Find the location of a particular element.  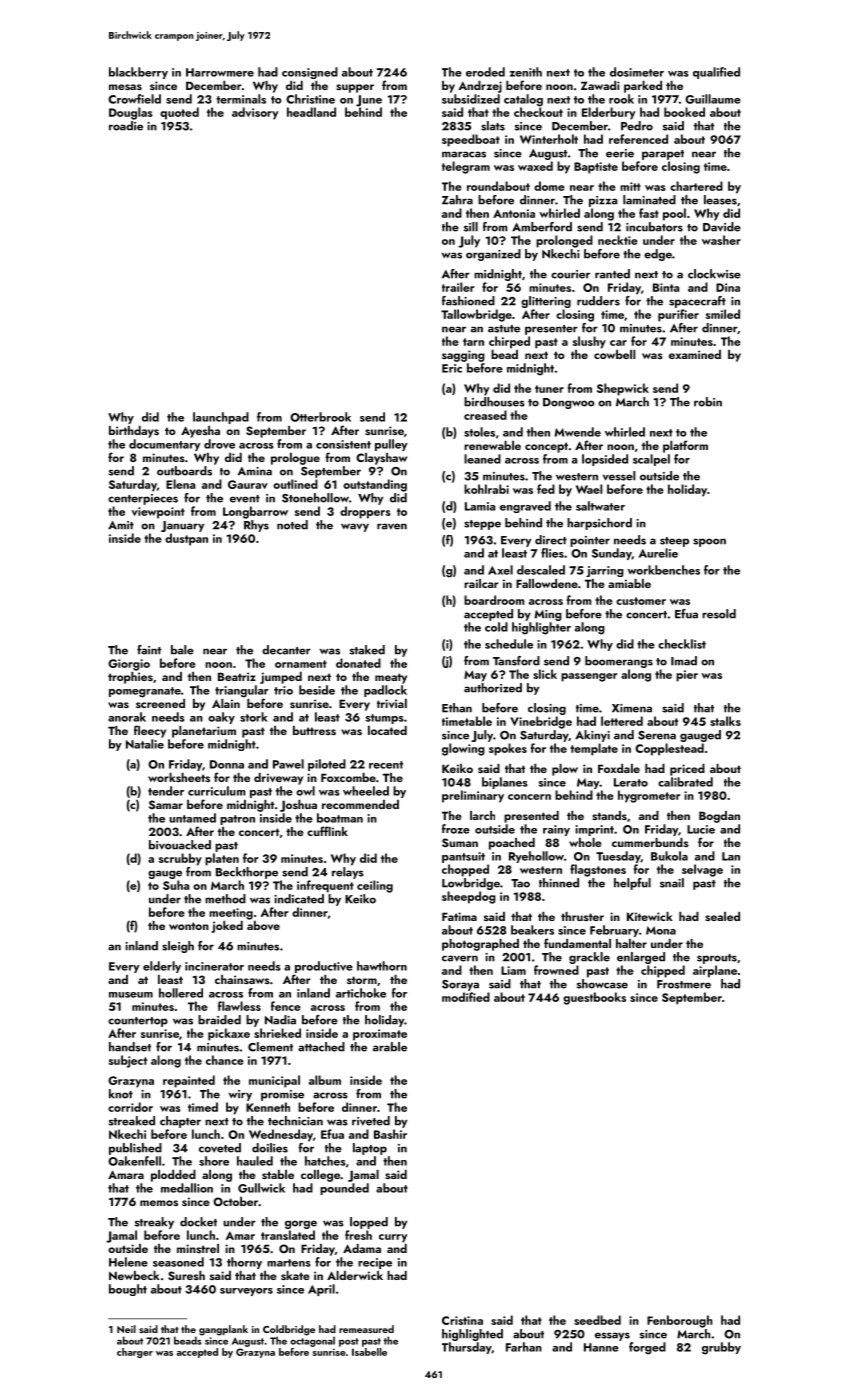

consigned is located at coordinates (310, 73).
